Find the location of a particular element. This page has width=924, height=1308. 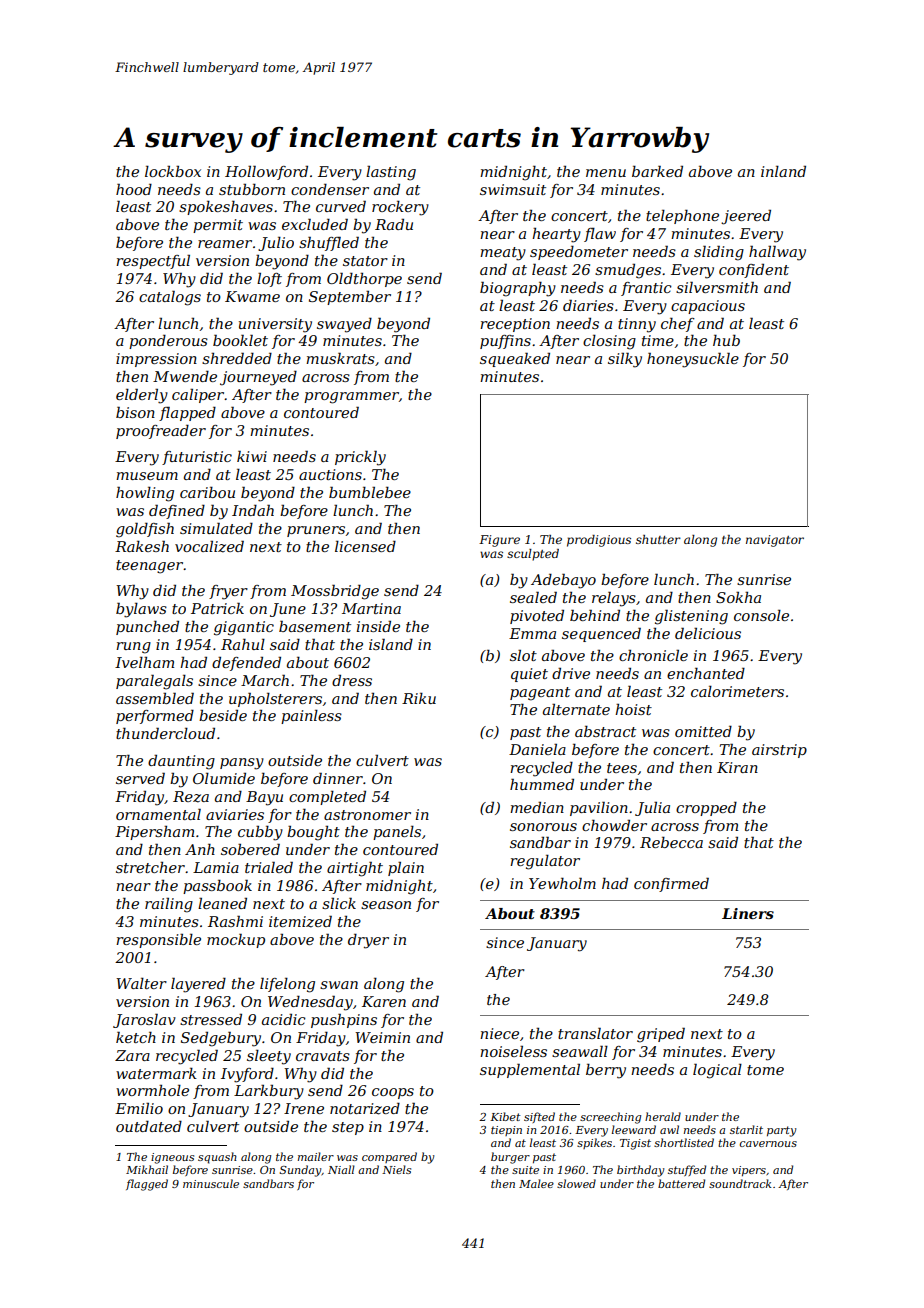

lasting is located at coordinates (391, 173).
